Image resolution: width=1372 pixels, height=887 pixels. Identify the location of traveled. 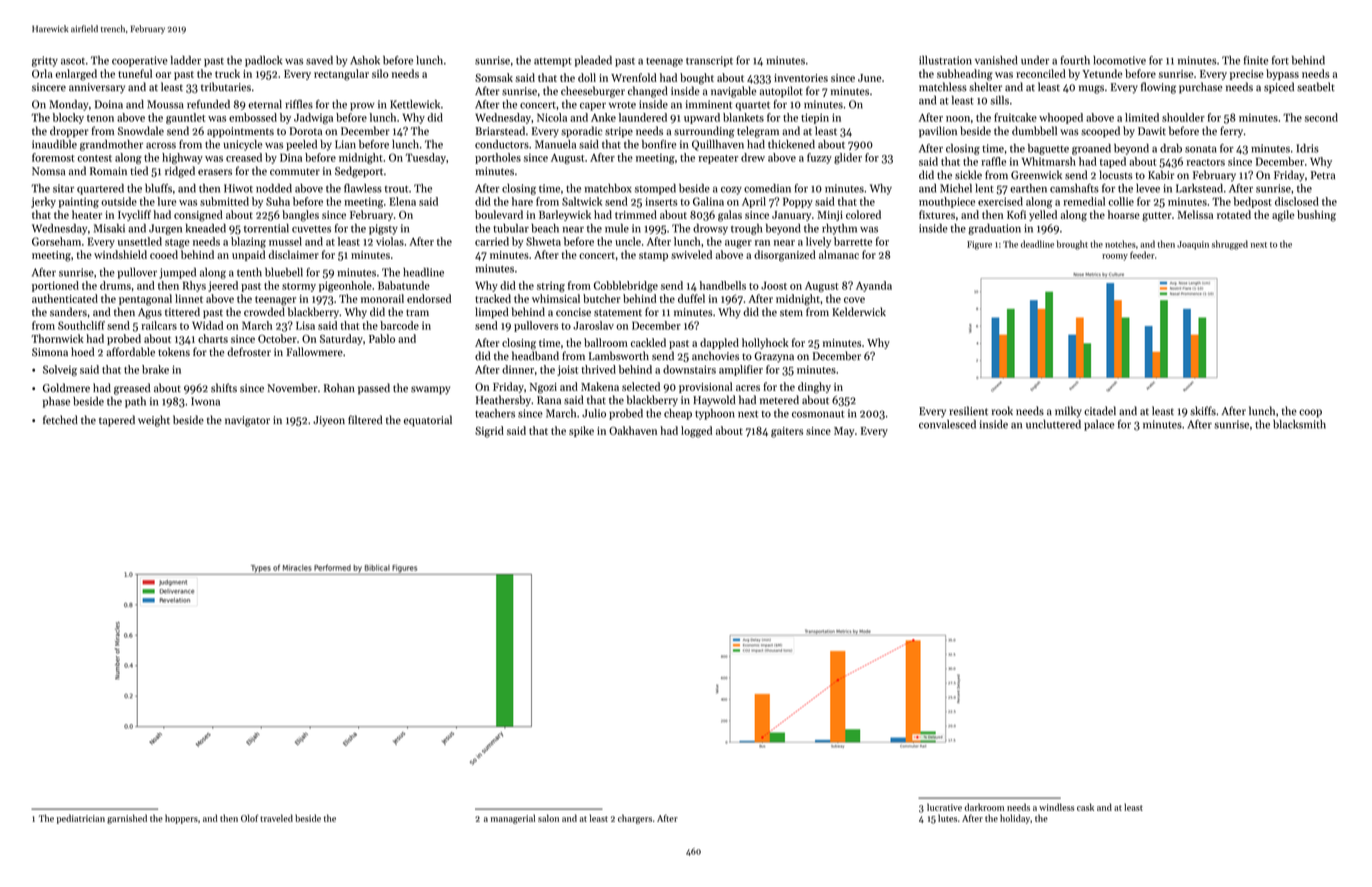
(276, 818).
